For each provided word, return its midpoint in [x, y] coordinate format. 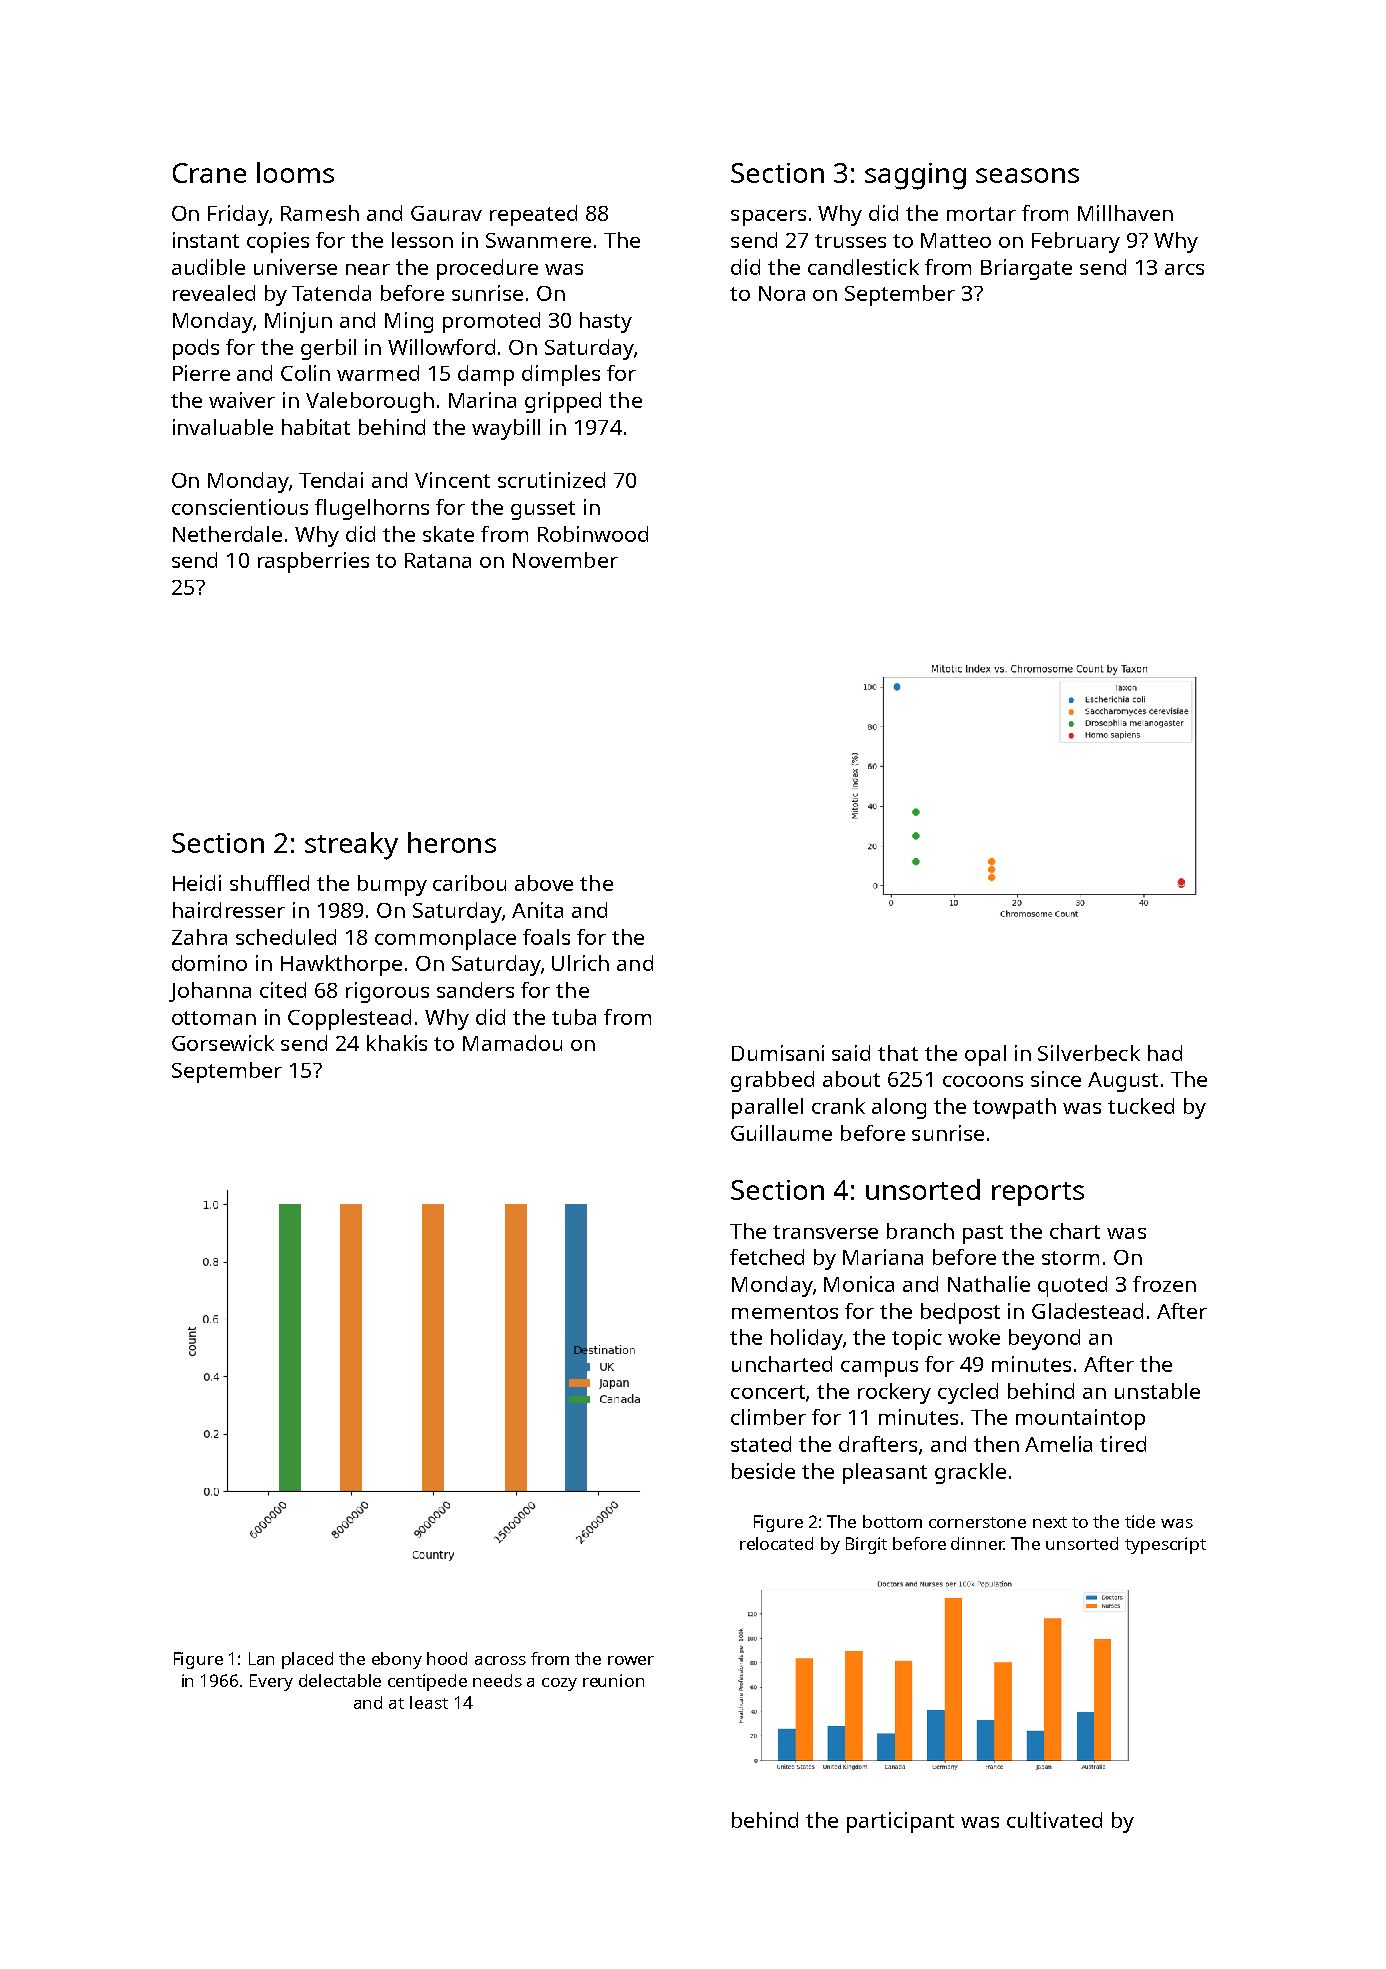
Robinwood [593, 534]
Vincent [452, 480]
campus [879, 1369]
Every [271, 1682]
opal [985, 1055]
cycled [968, 1393]
